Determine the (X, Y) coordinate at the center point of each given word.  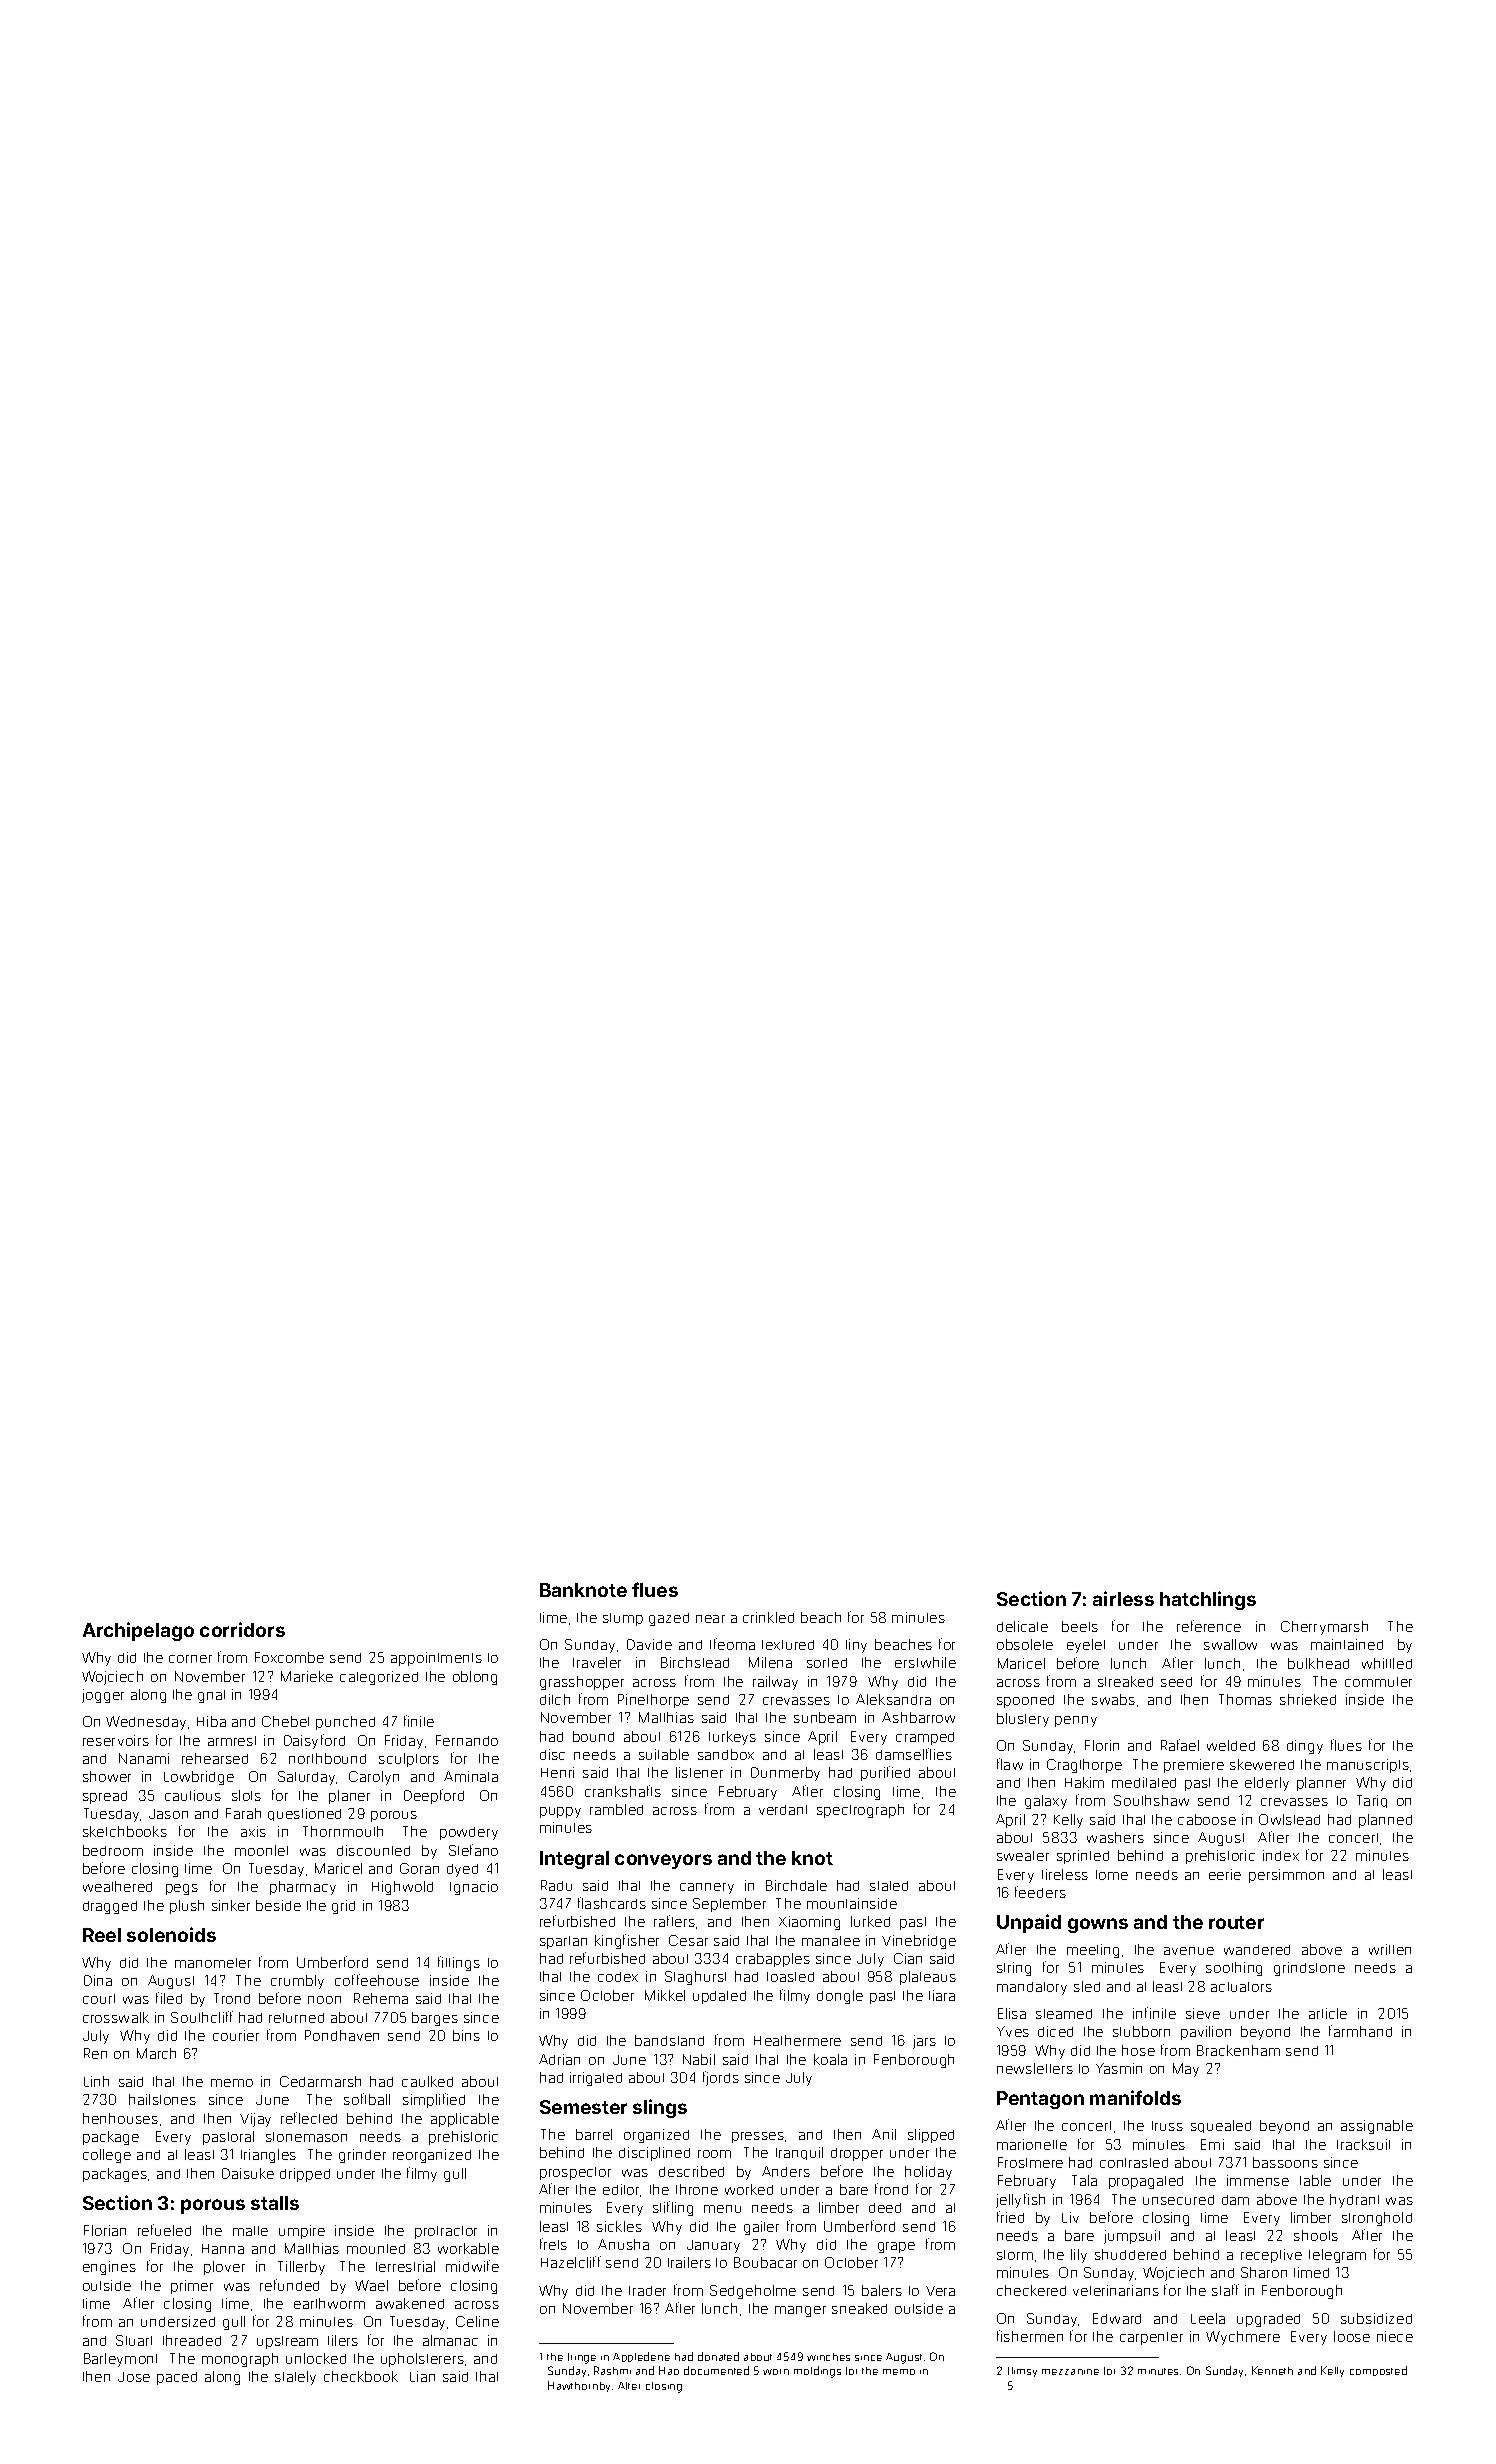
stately (295, 2378)
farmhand (1360, 2031)
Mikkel (665, 1995)
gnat (211, 1696)
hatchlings (1208, 1600)
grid (343, 1907)
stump (623, 1619)
